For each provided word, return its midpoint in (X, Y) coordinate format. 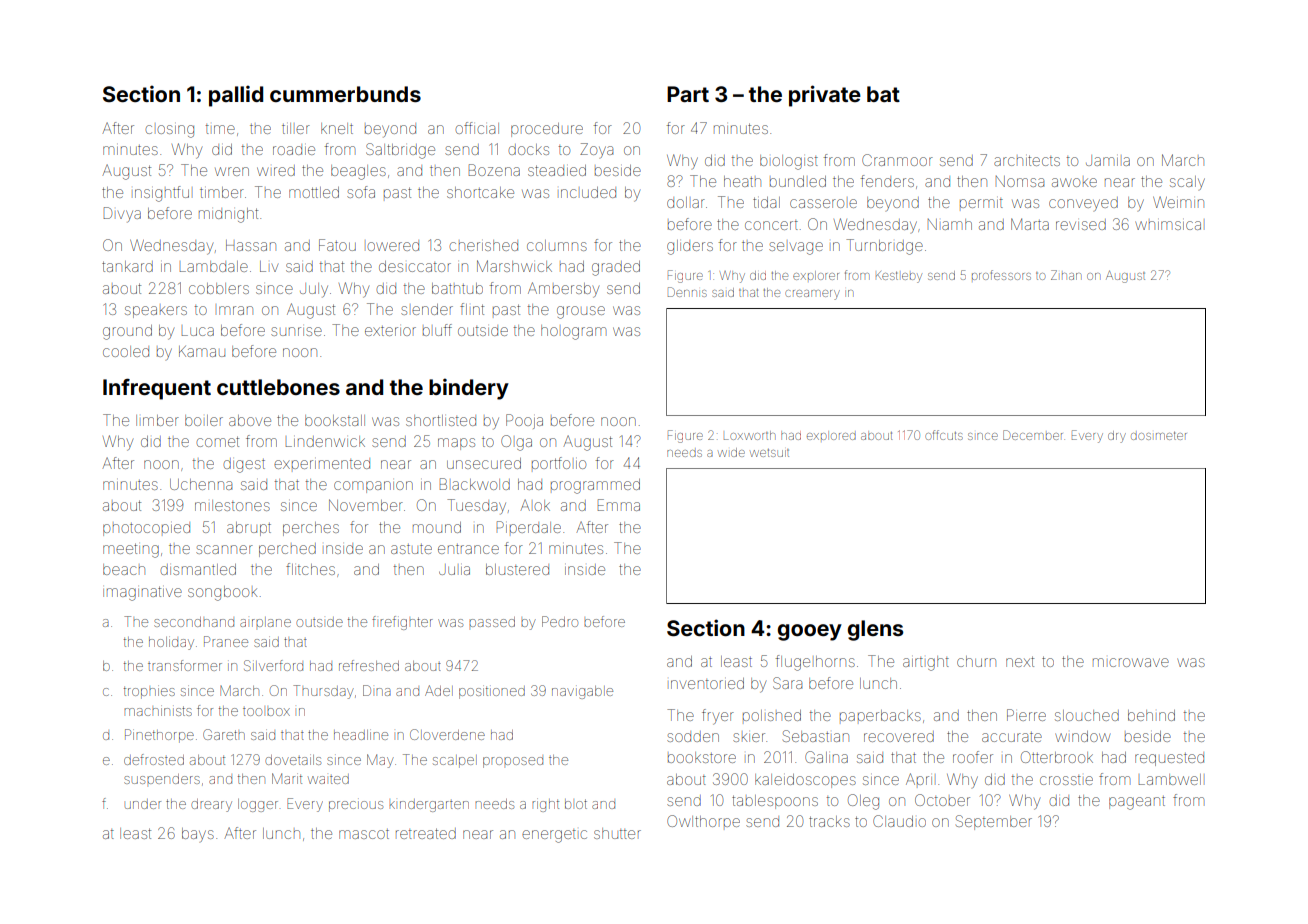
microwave (1131, 662)
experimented (322, 463)
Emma (619, 505)
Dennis (687, 292)
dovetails (293, 760)
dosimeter (1159, 436)
